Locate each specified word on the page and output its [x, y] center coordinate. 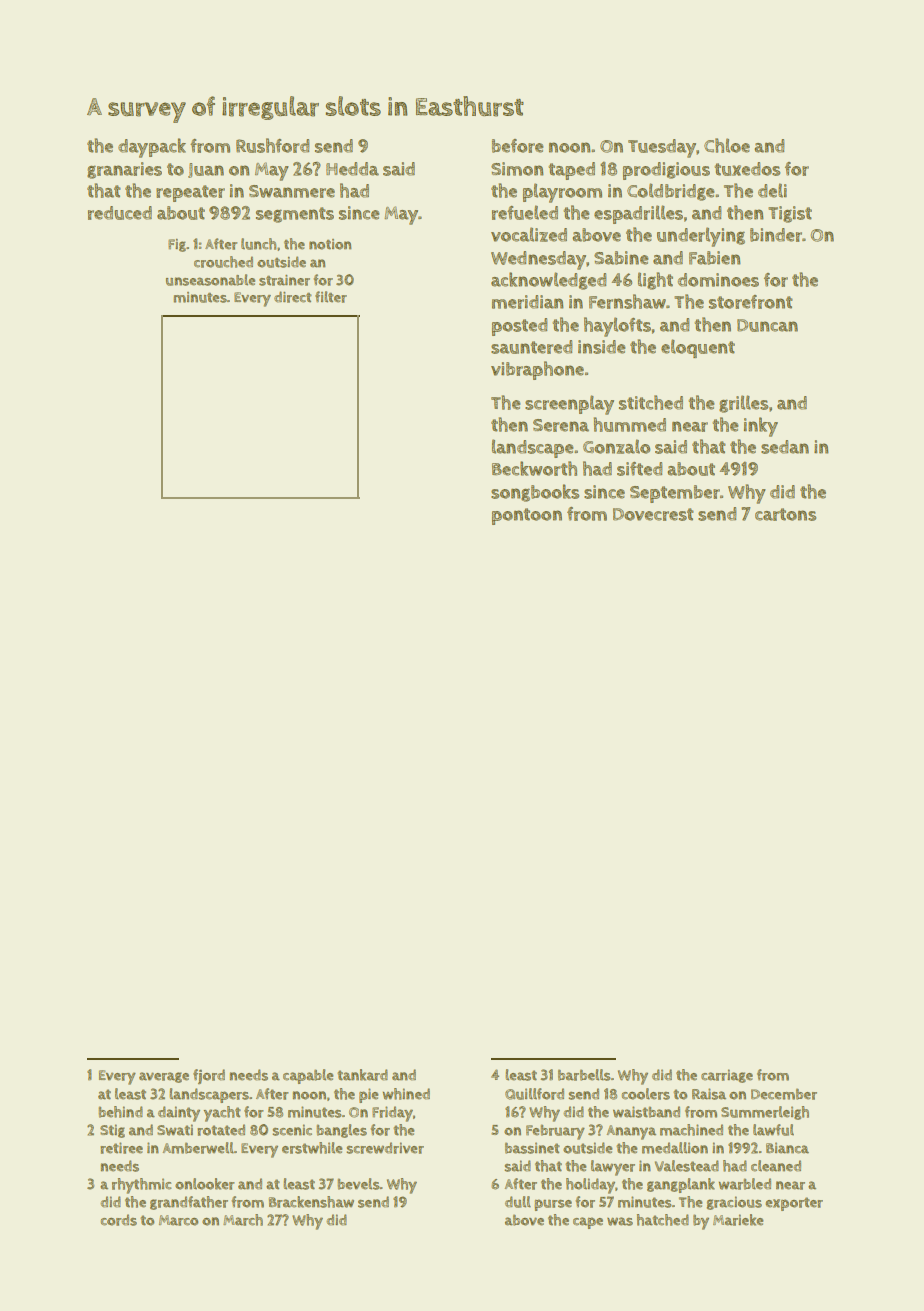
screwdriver [385, 1148]
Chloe [727, 145]
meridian [528, 302]
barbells [584, 1075]
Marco [178, 1220]
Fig [177, 245]
